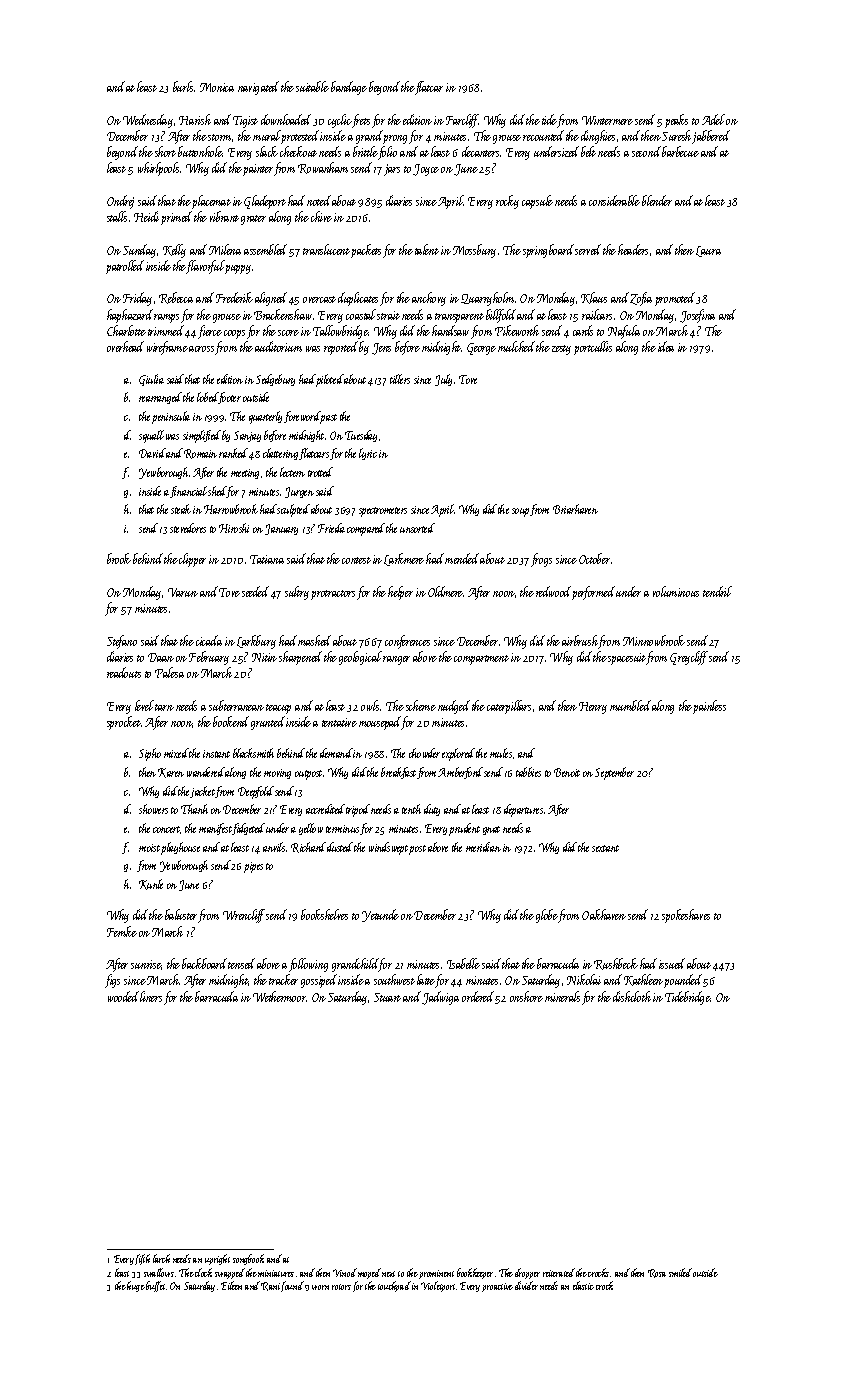  I want to click on second, so click(646, 151).
